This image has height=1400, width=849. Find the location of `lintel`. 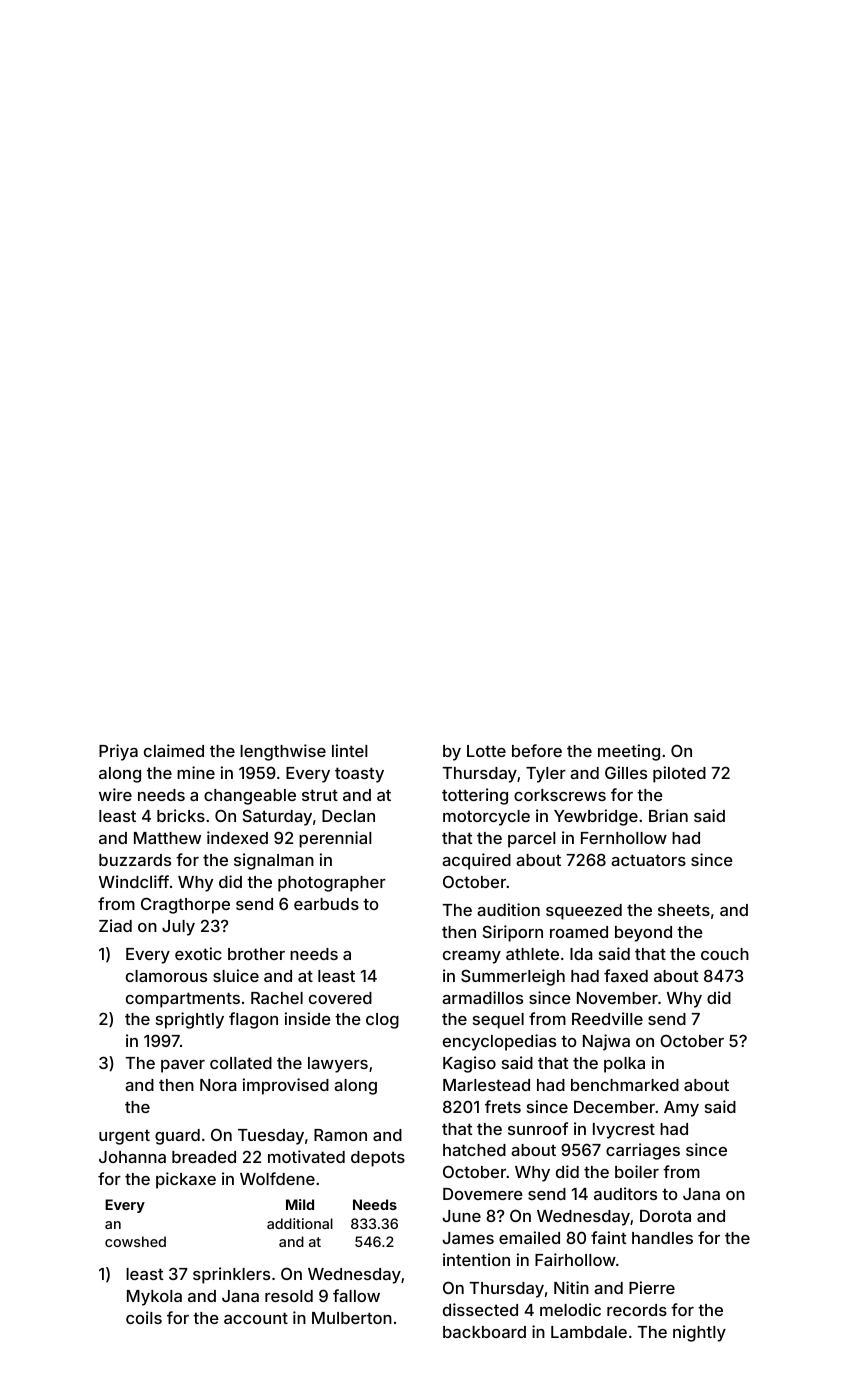

lintel is located at coordinates (350, 750).
